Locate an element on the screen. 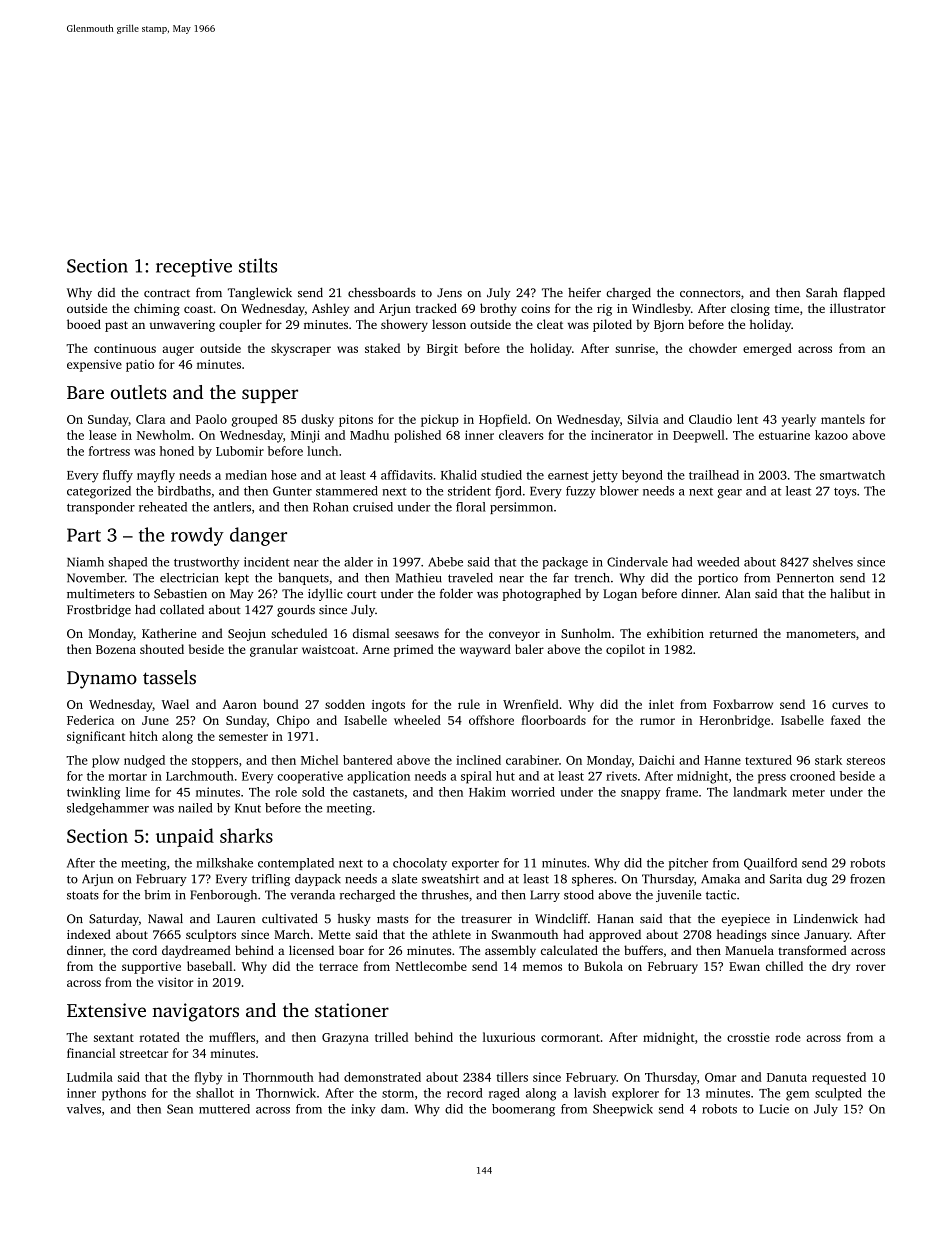 The width and height of the screenshot is (952, 1233). Wrenfield is located at coordinates (531, 704).
